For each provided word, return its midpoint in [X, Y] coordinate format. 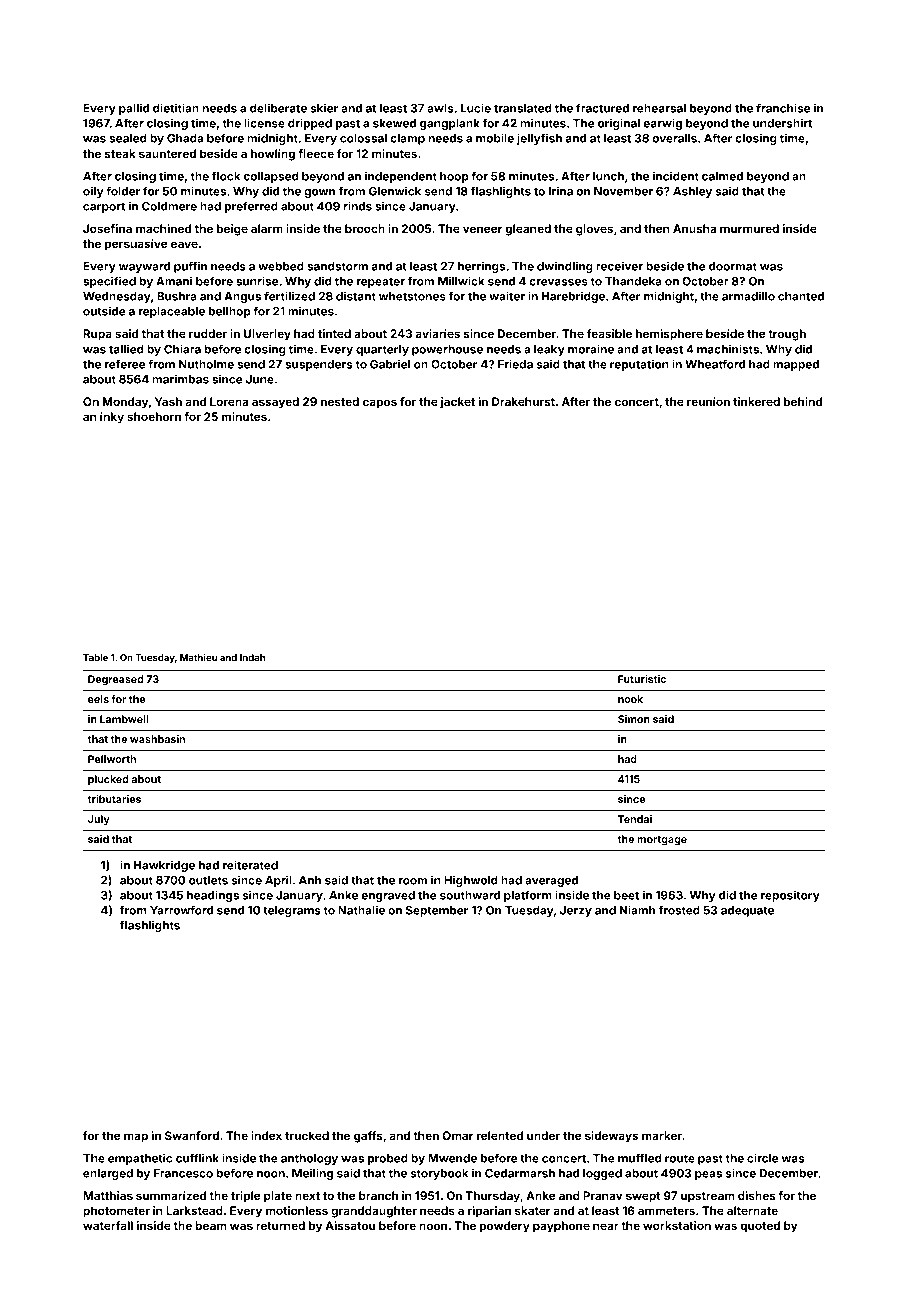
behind [803, 401]
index [266, 1135]
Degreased [115, 680]
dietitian [176, 108]
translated [523, 108]
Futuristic [642, 679]
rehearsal [659, 108]
